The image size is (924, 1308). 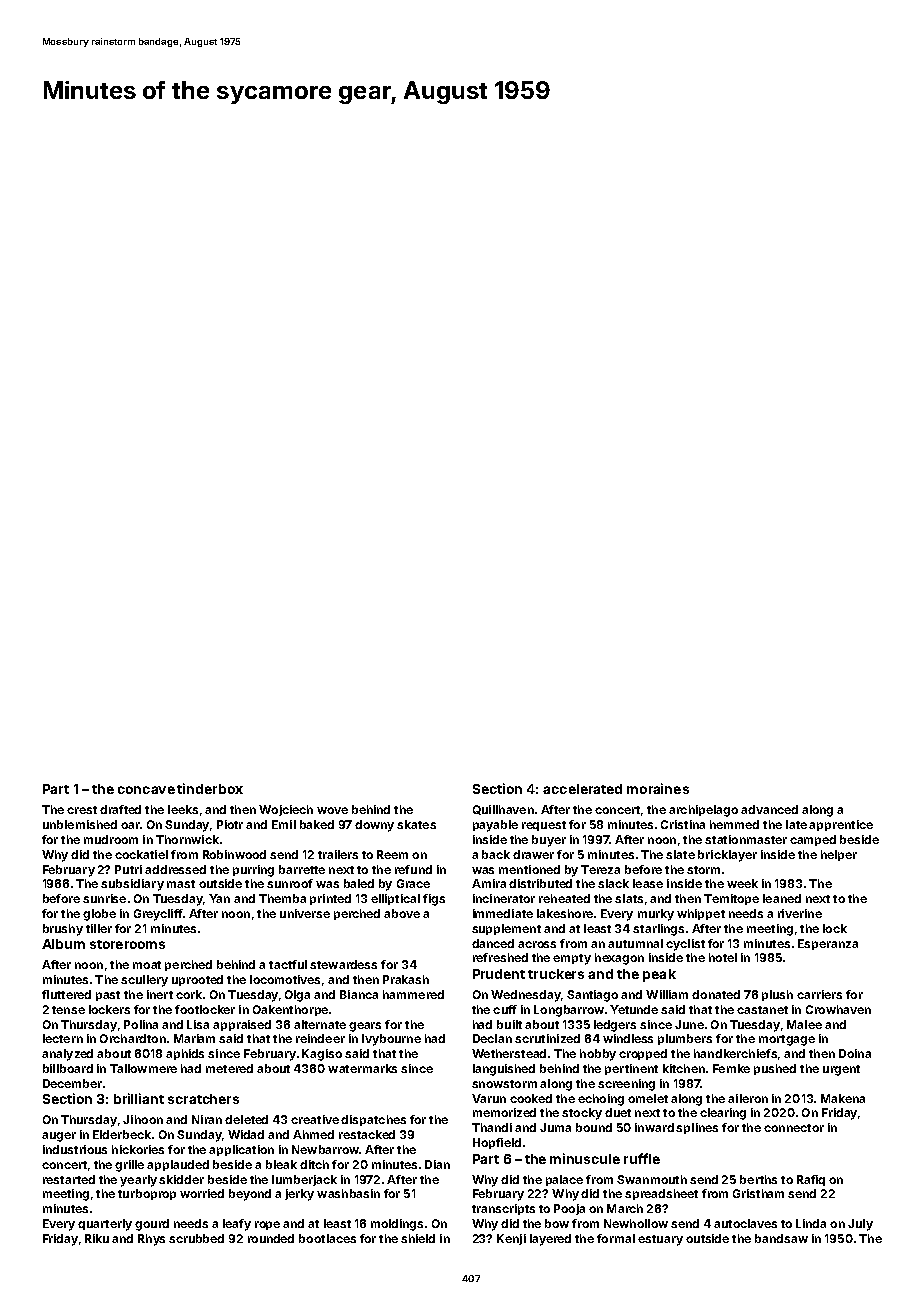 What do you see at coordinates (230, 824) in the document?
I see `Piotr` at bounding box center [230, 824].
